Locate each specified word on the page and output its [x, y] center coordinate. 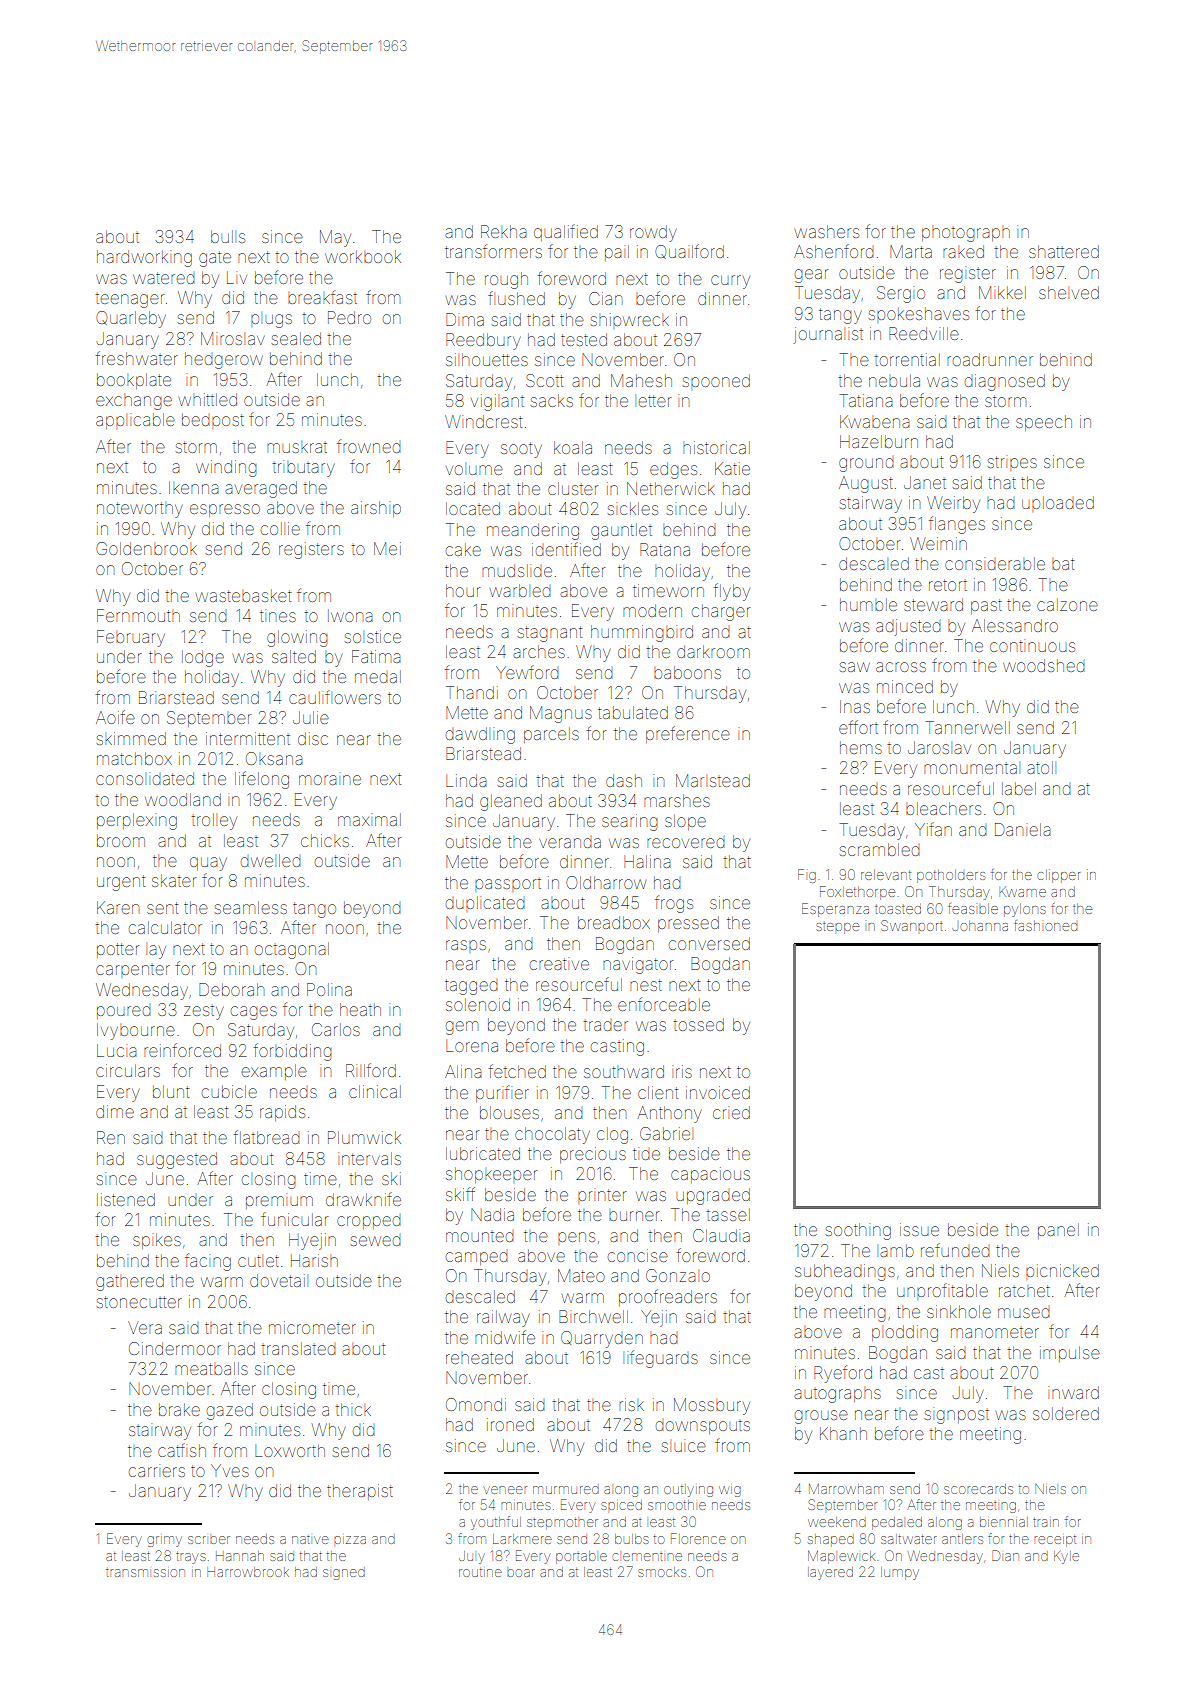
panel [1058, 1231]
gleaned [511, 802]
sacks [552, 400]
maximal [369, 819]
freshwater [136, 358]
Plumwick [364, 1137]
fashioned [1045, 925]
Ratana [665, 549]
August [866, 484]
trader [605, 1026]
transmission [145, 1573]
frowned [369, 446]
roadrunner [990, 359]
